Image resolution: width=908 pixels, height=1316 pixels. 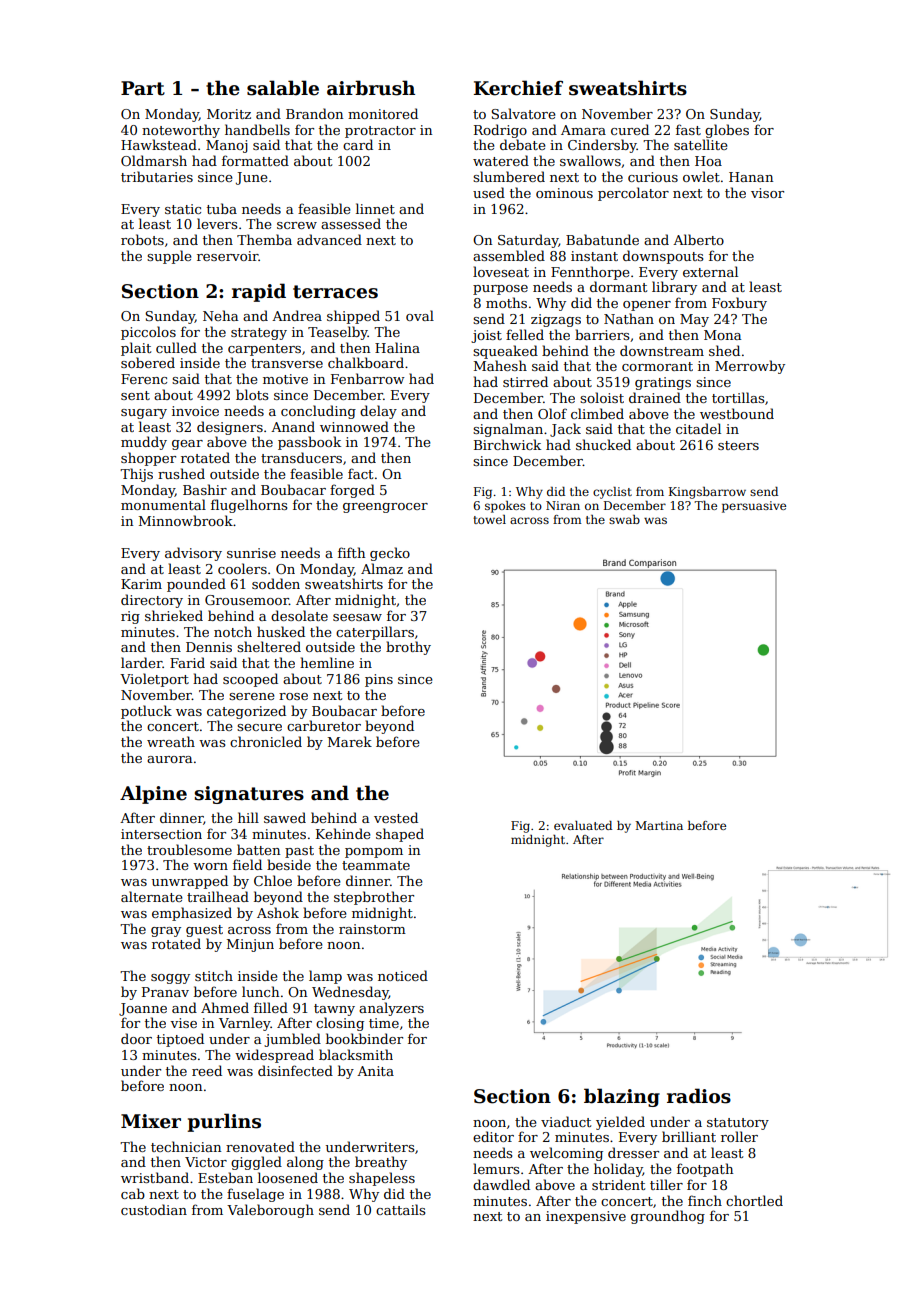 I want to click on blazing, so click(x=622, y=1097).
